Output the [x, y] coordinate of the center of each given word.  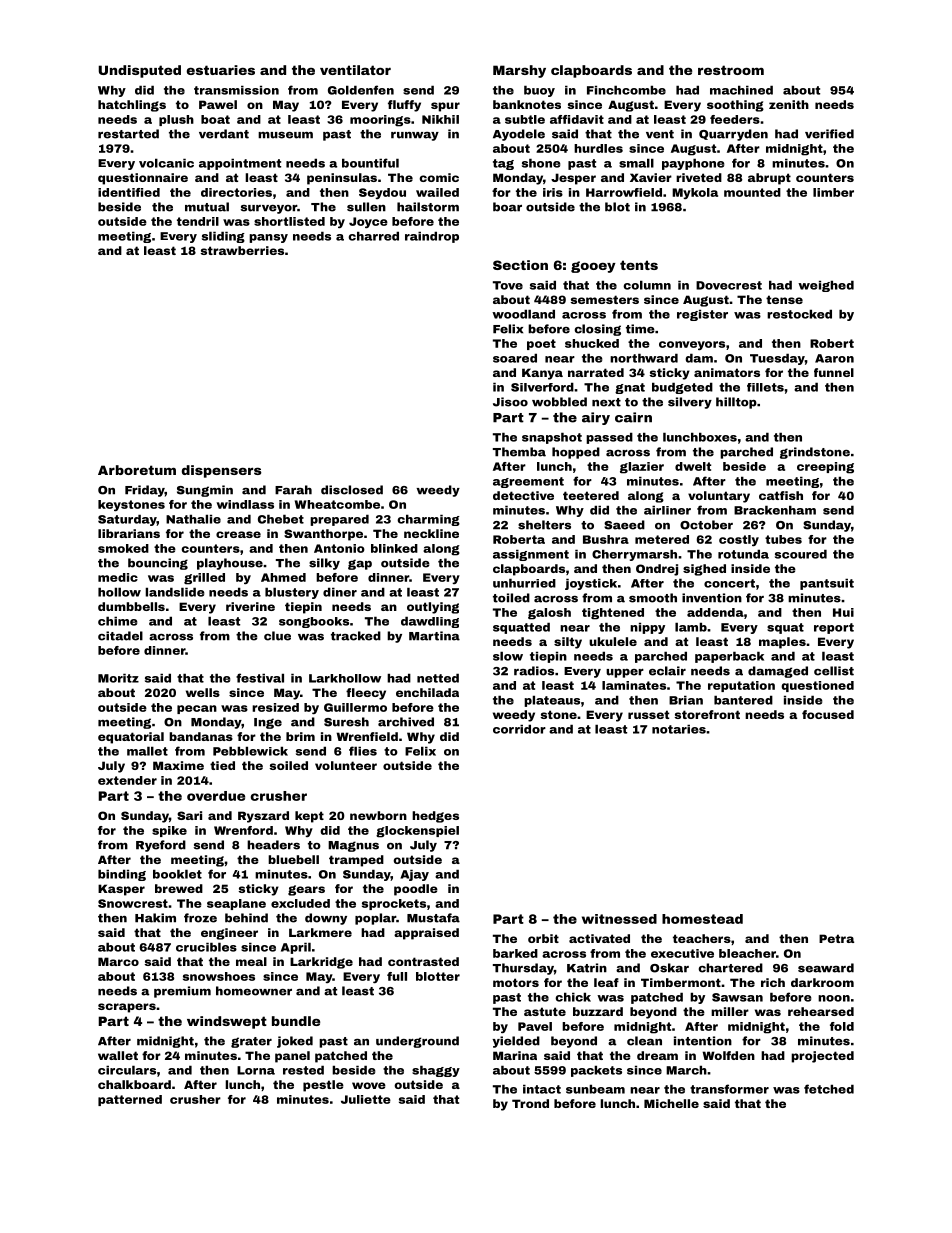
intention [703, 1041]
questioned [817, 686]
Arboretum [137, 470]
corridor [519, 729]
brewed [179, 888]
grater [251, 1042]
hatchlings [132, 106]
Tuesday [777, 359]
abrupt [769, 179]
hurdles [598, 148]
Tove [508, 285]
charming [428, 520]
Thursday [523, 969]
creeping [825, 468]
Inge [268, 723]
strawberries [242, 250]
